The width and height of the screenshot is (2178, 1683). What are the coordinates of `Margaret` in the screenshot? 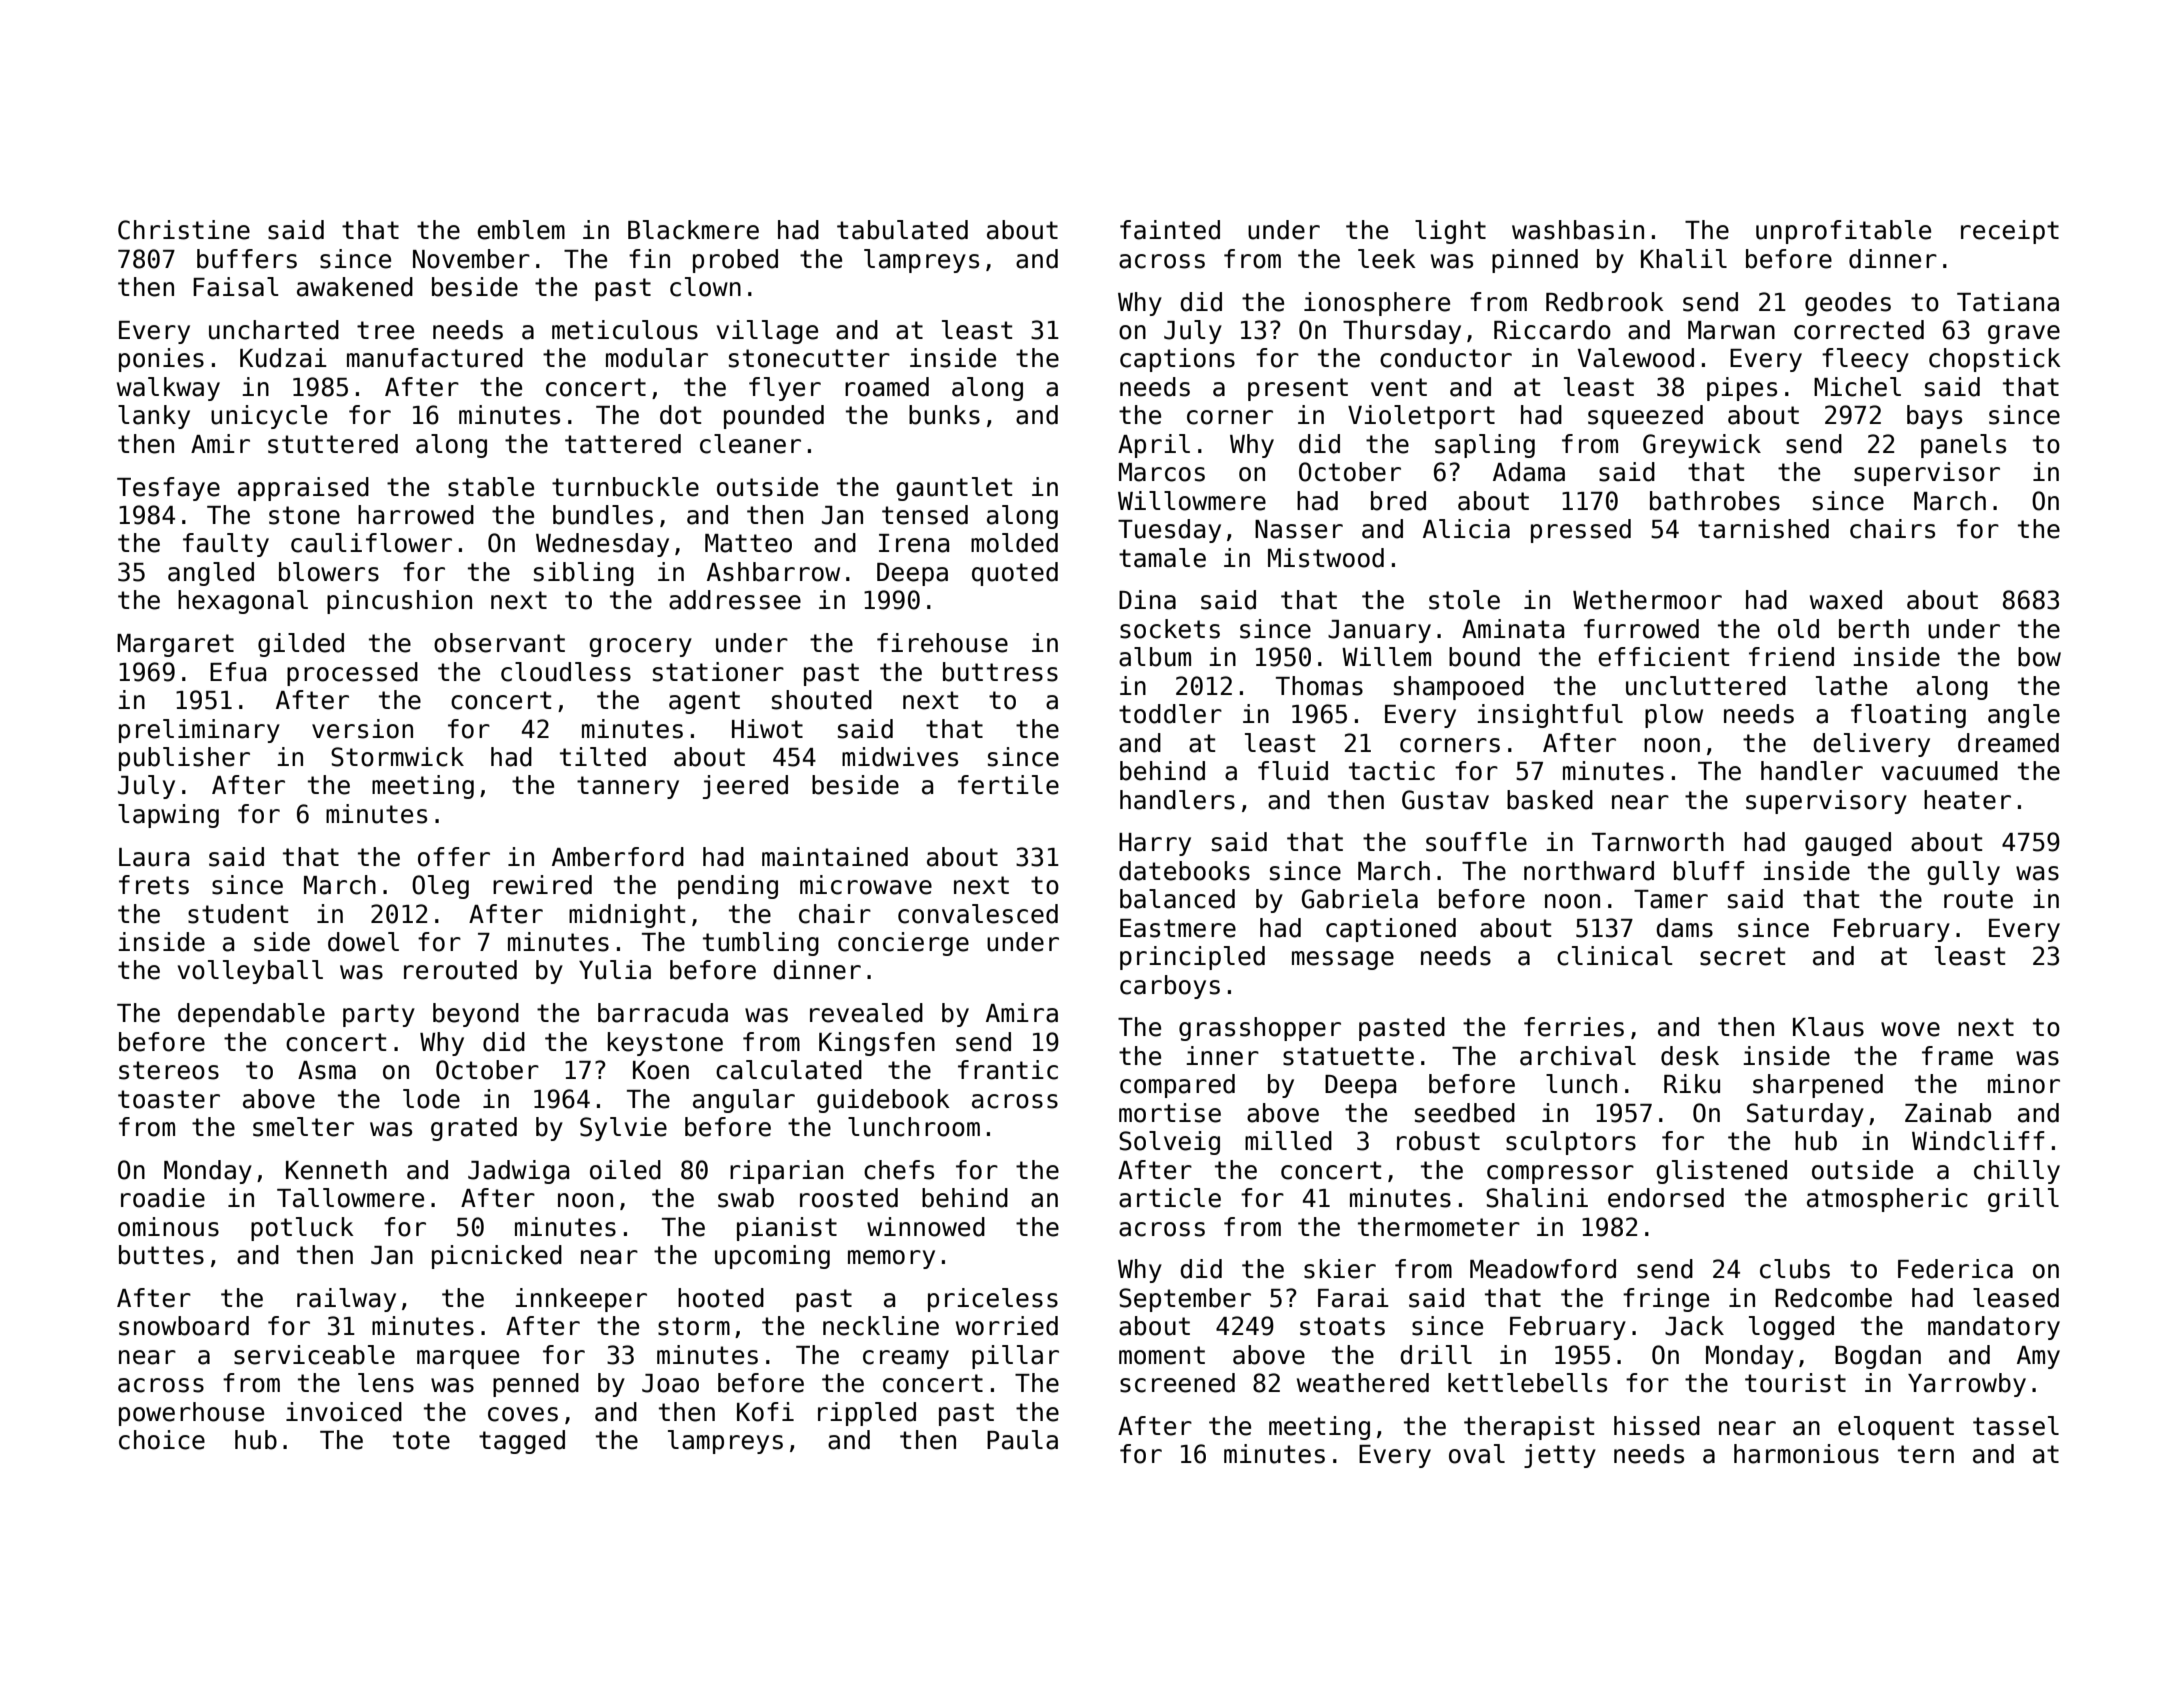 It's located at (175, 645).
